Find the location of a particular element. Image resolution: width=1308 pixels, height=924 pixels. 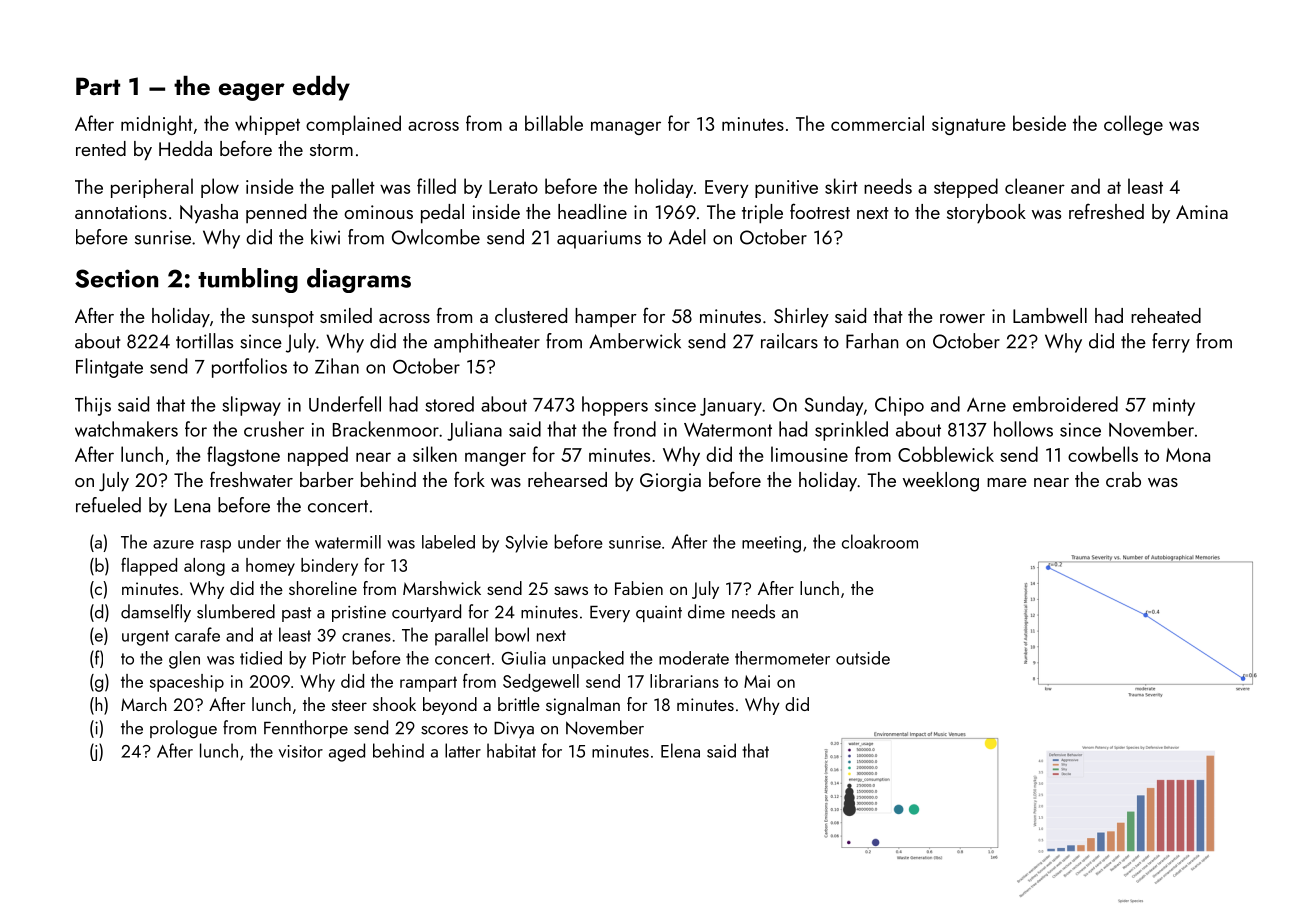

pristine is located at coordinates (359, 613).
